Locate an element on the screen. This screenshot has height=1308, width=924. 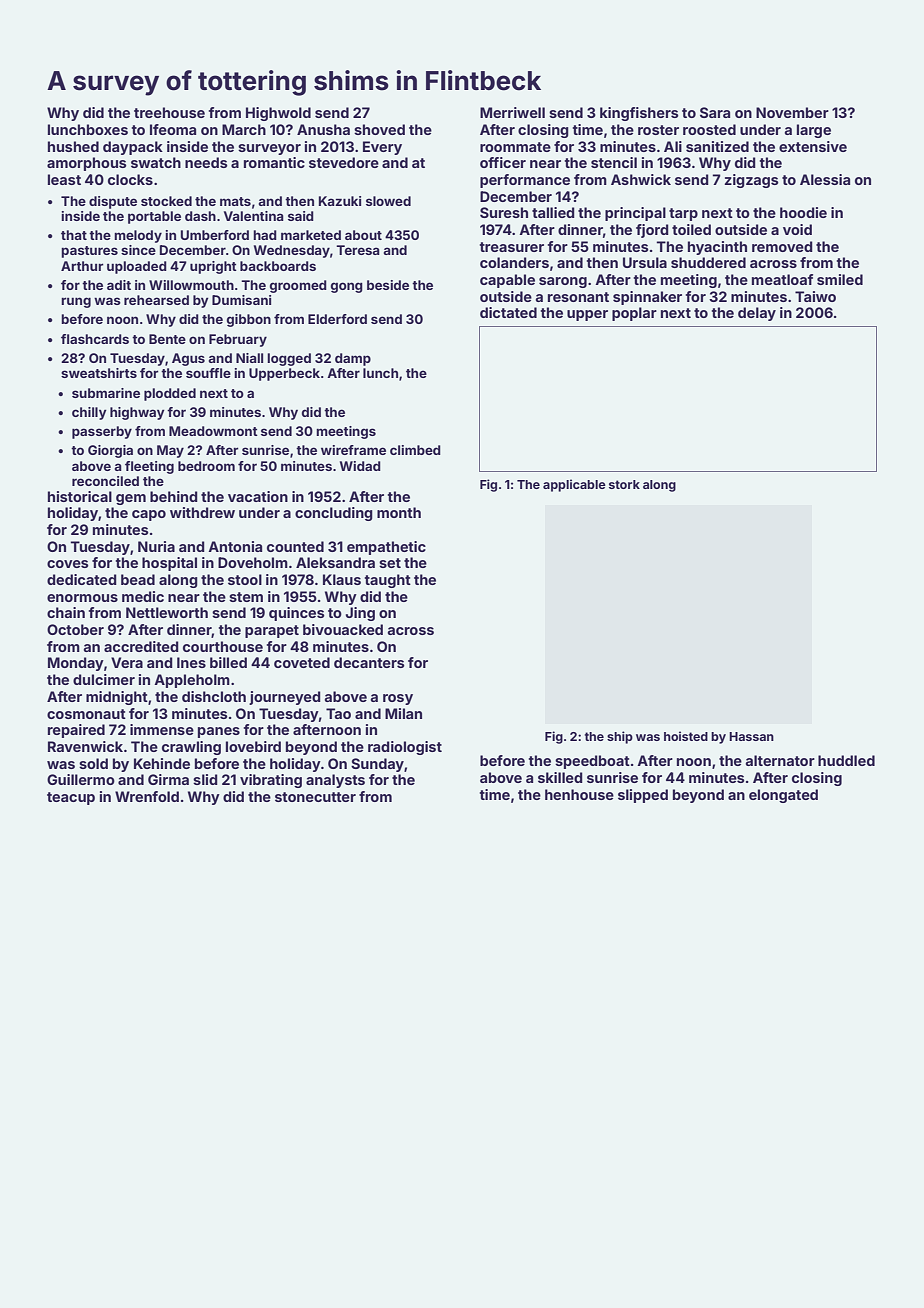
Meadowmont is located at coordinates (213, 431).
